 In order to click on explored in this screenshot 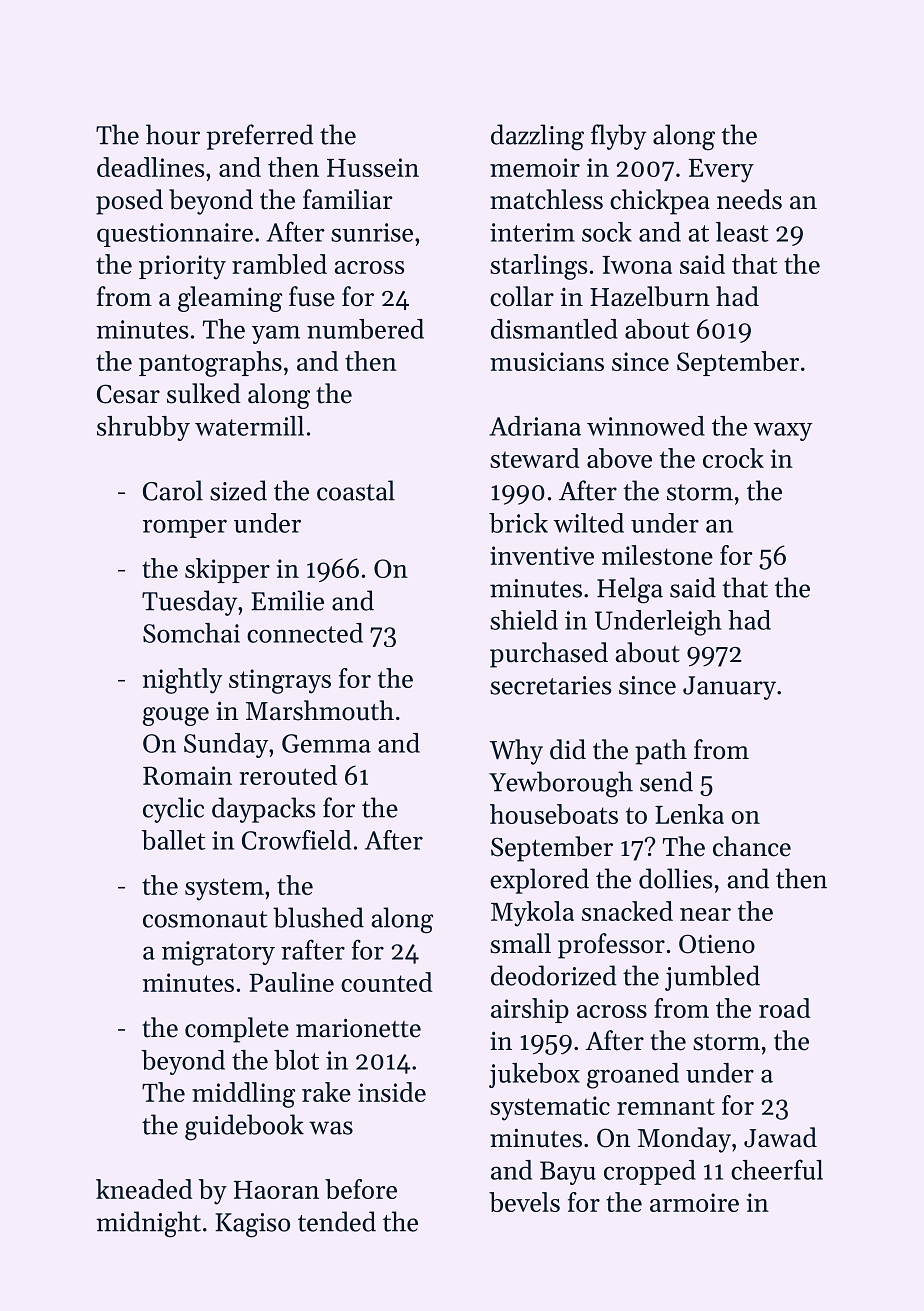, I will do `click(539, 881)`.
